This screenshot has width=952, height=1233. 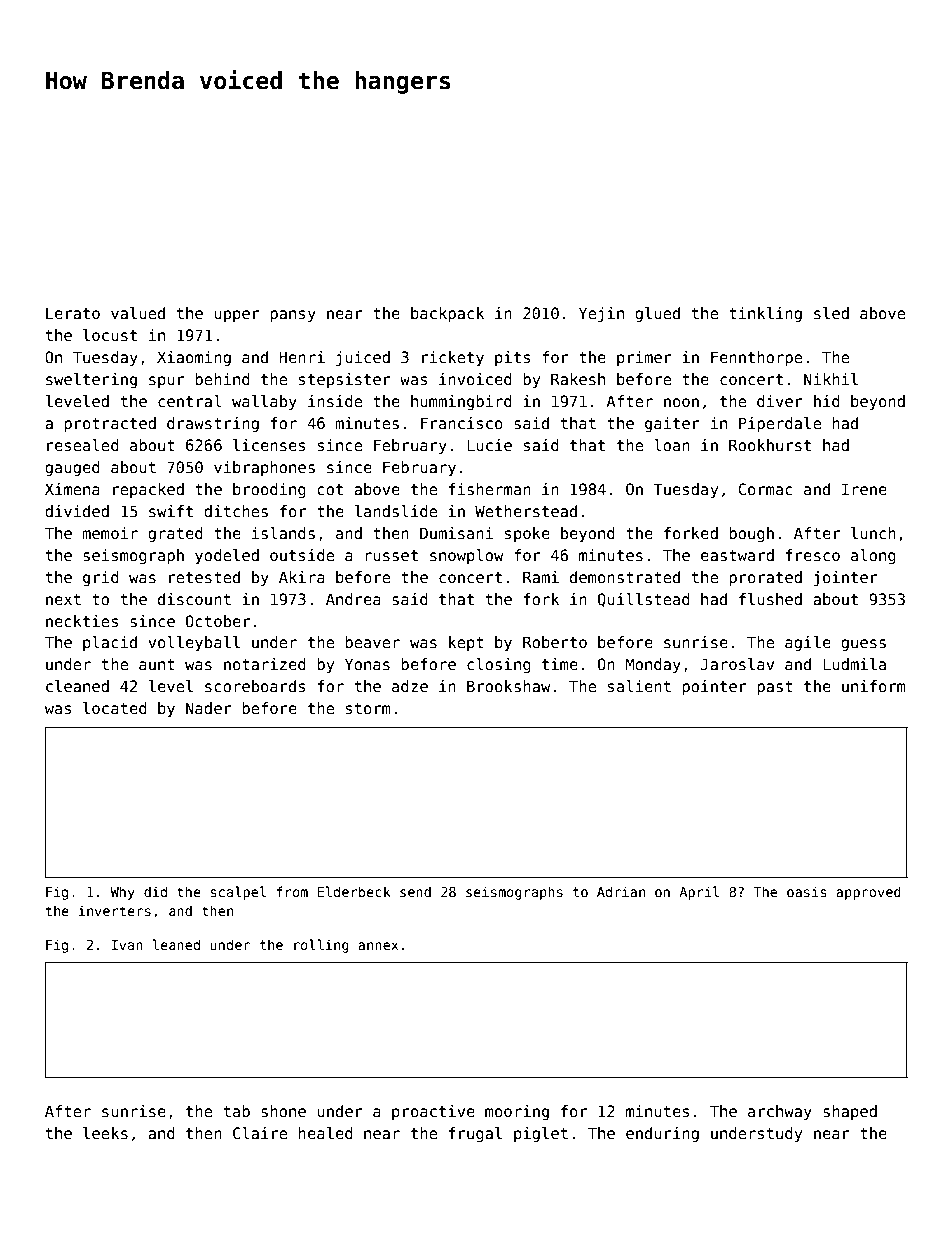 I want to click on salient, so click(x=639, y=686).
